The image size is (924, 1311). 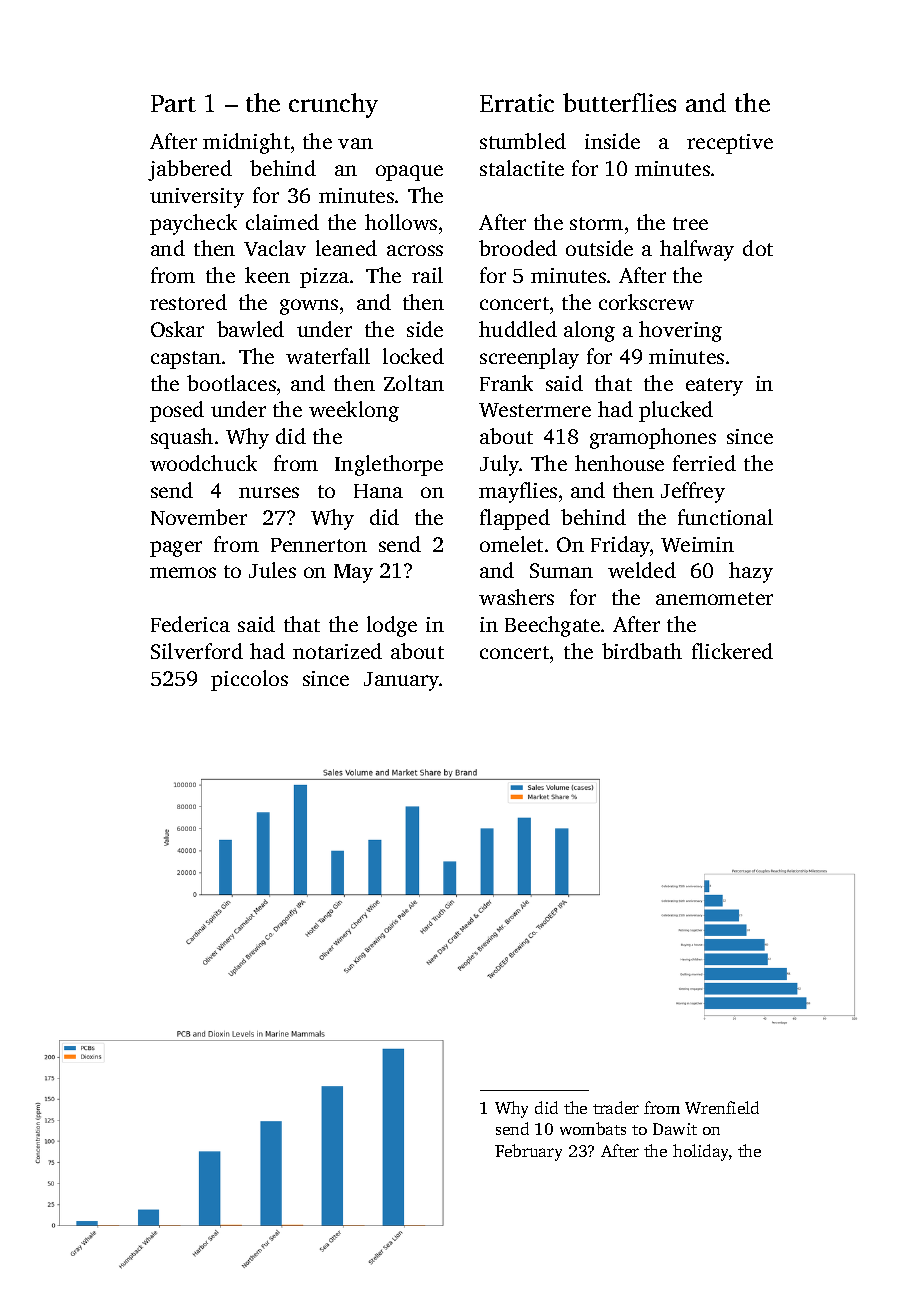 What do you see at coordinates (516, 597) in the page?
I see `washers` at bounding box center [516, 597].
